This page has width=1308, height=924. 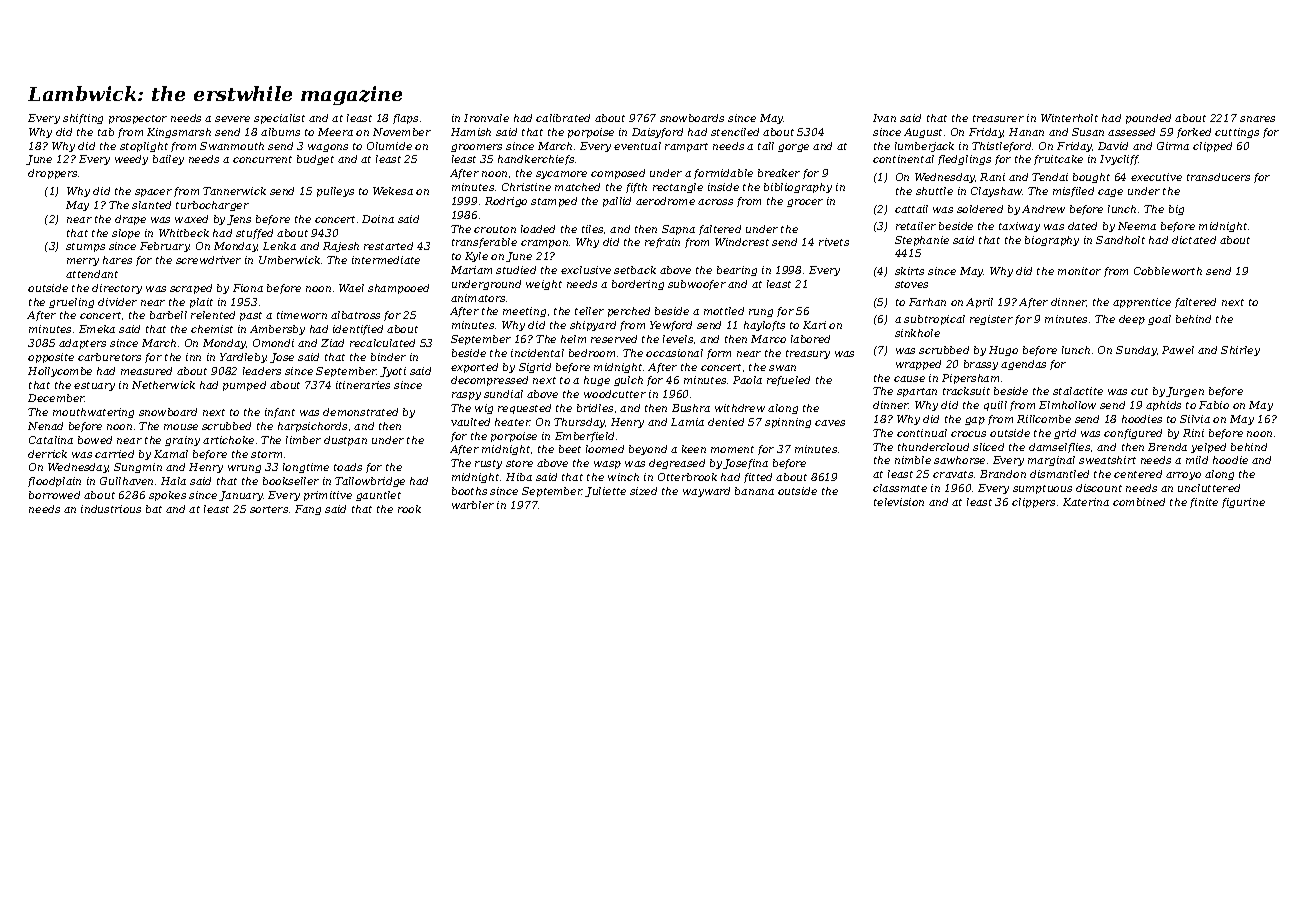 What do you see at coordinates (488, 464) in the page?
I see `rusty` at bounding box center [488, 464].
